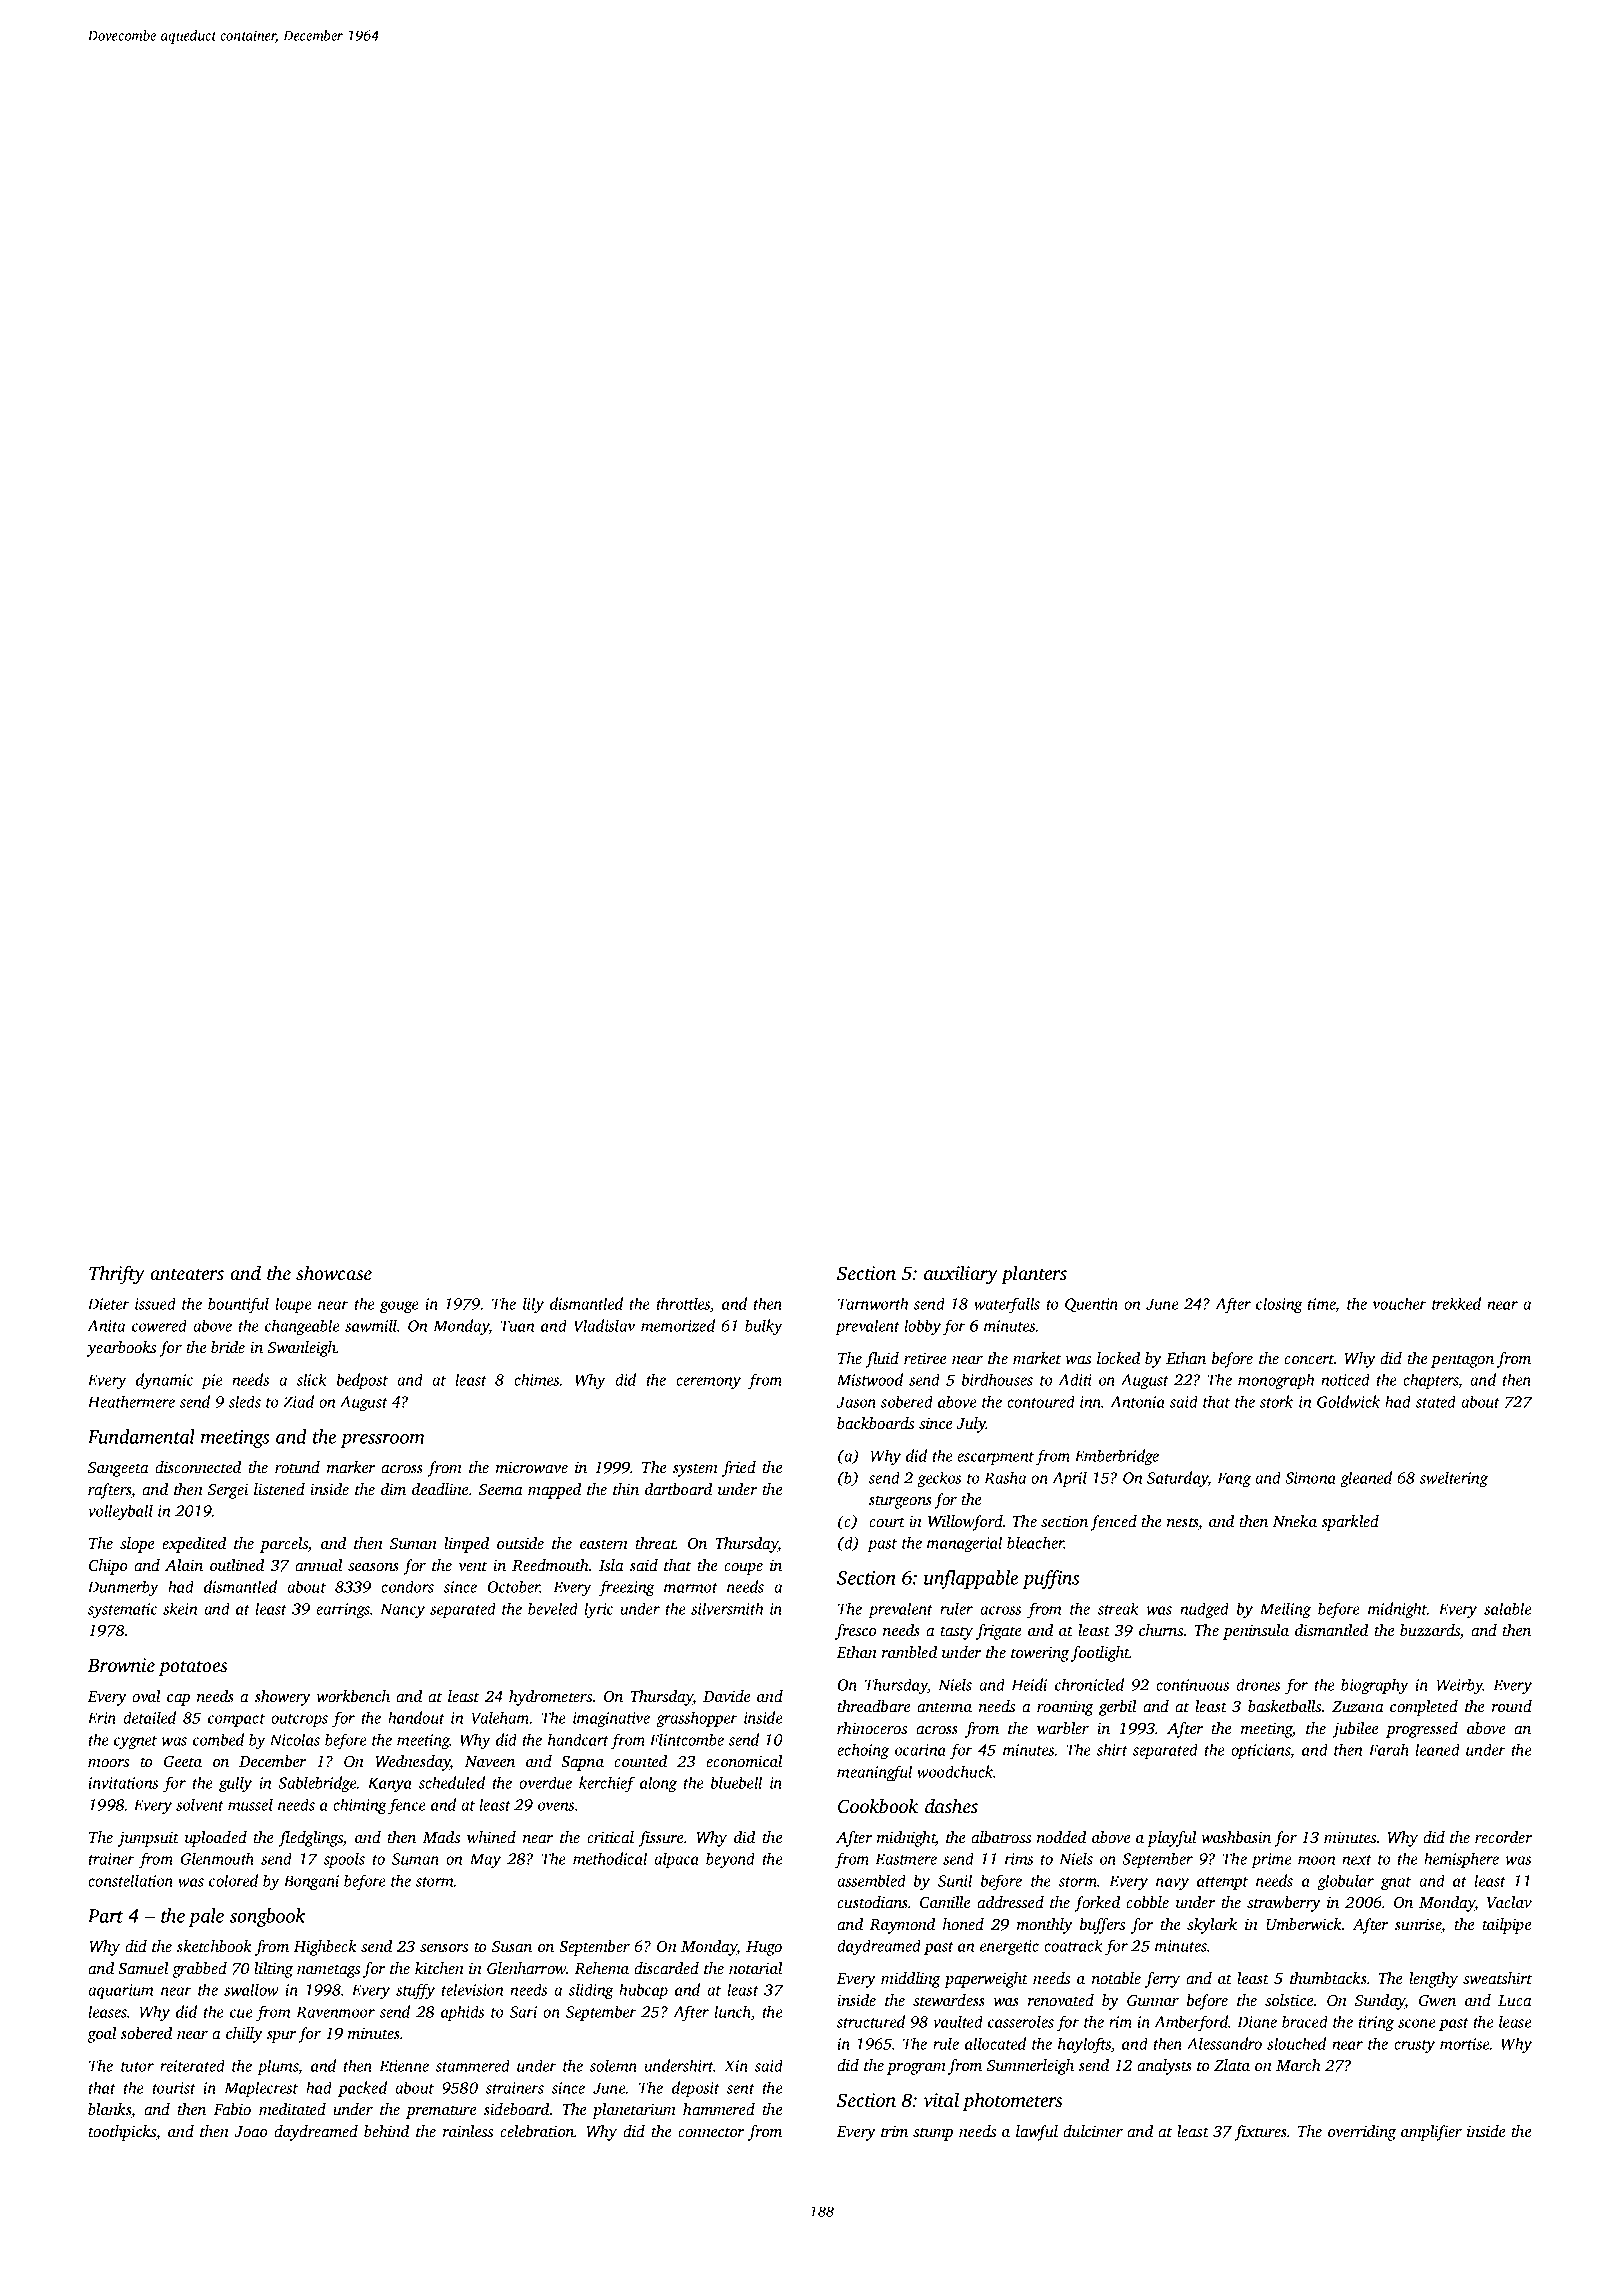 The image size is (1620, 2292). What do you see at coordinates (416, 1717) in the document?
I see `handout` at bounding box center [416, 1717].
